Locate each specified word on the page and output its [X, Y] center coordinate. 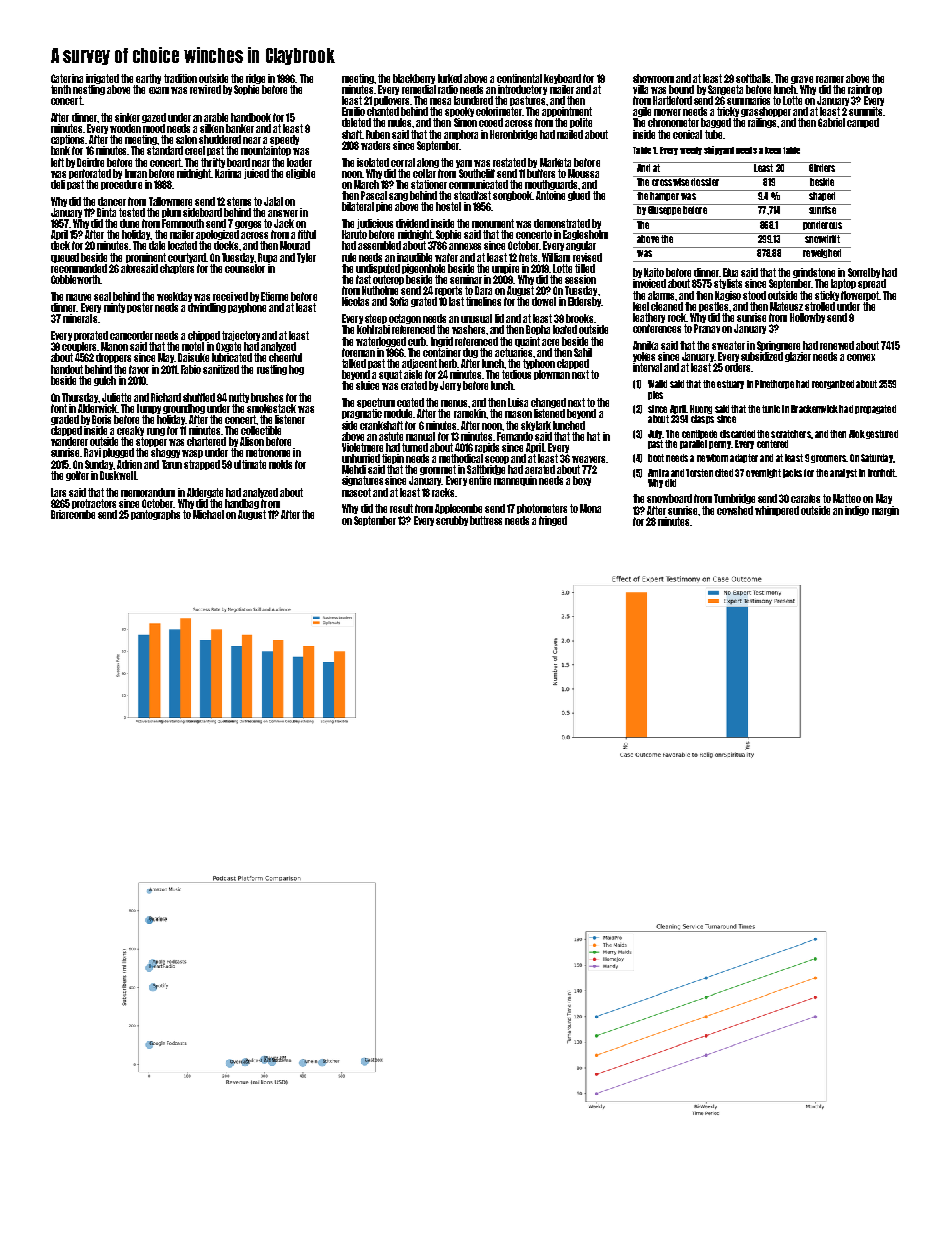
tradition [180, 78]
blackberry [414, 79]
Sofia [399, 301]
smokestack [271, 408]
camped [863, 123]
